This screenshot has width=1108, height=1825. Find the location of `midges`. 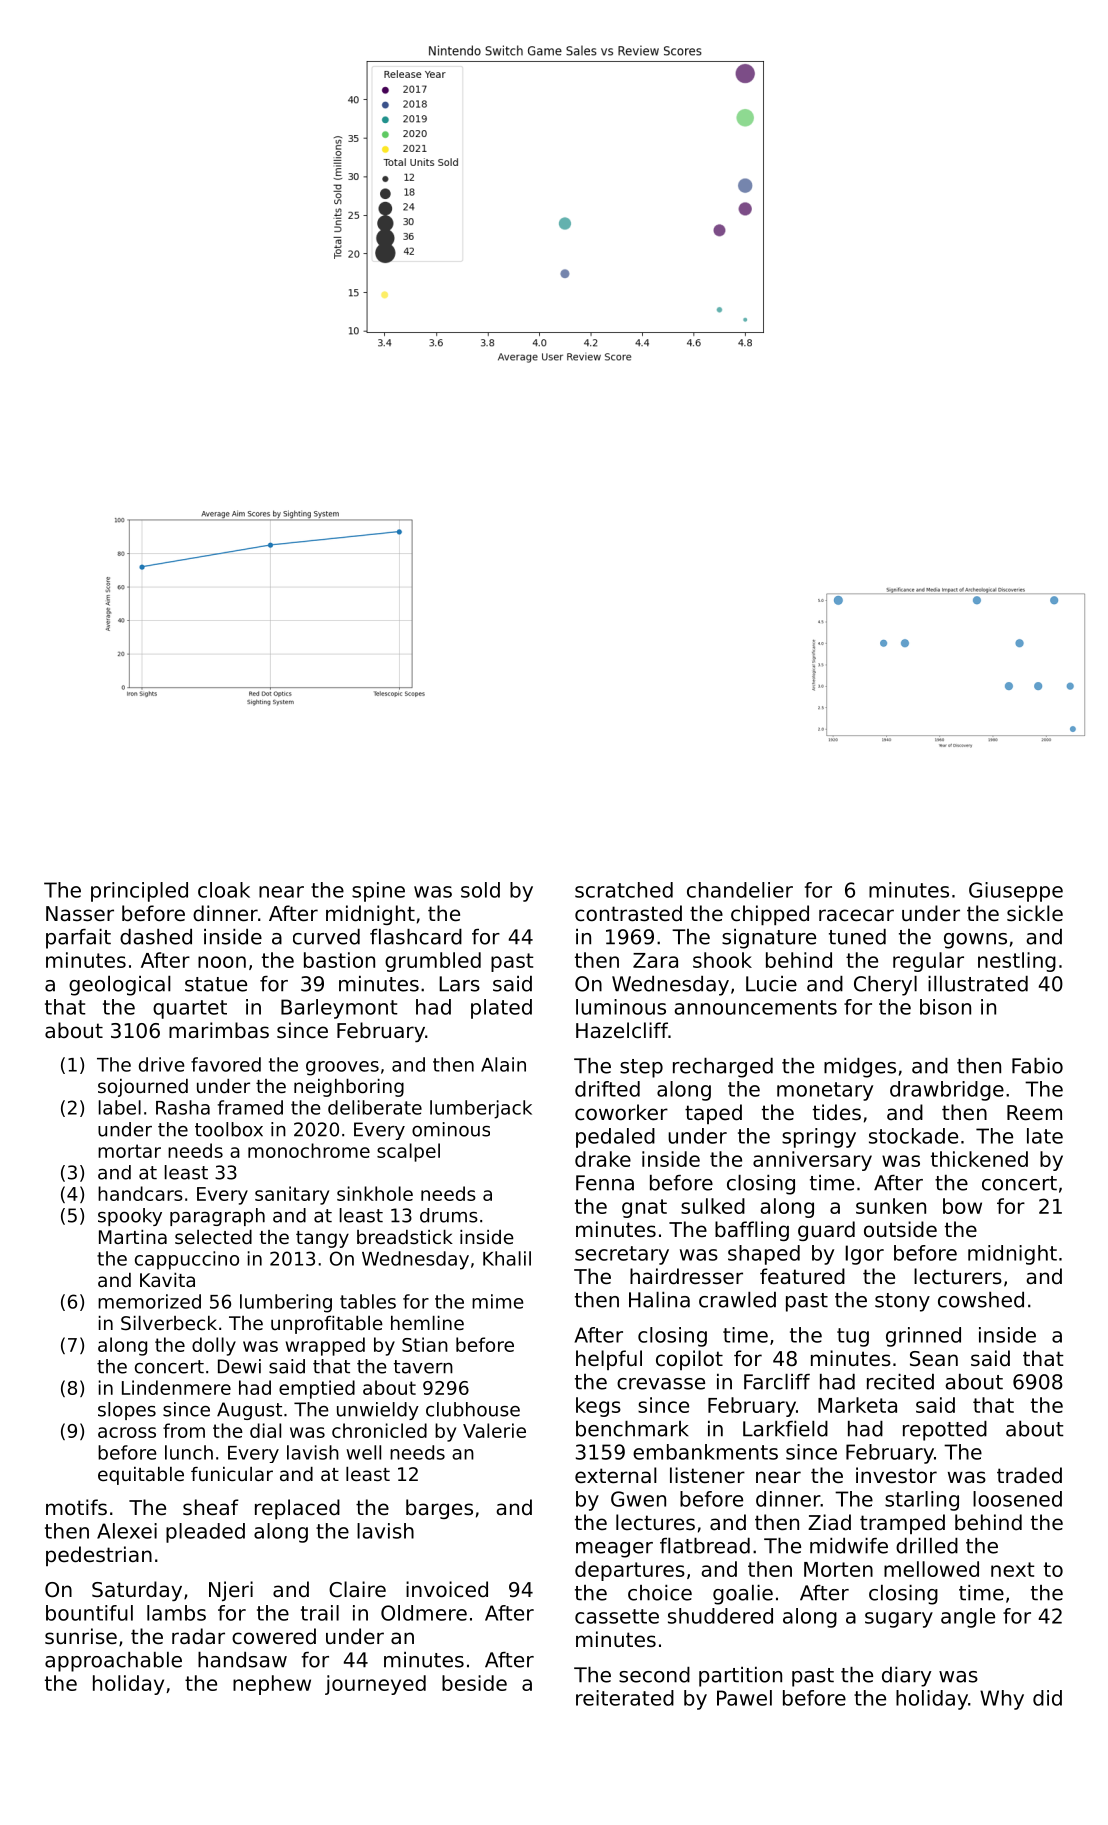

midges is located at coordinates (860, 1068).
